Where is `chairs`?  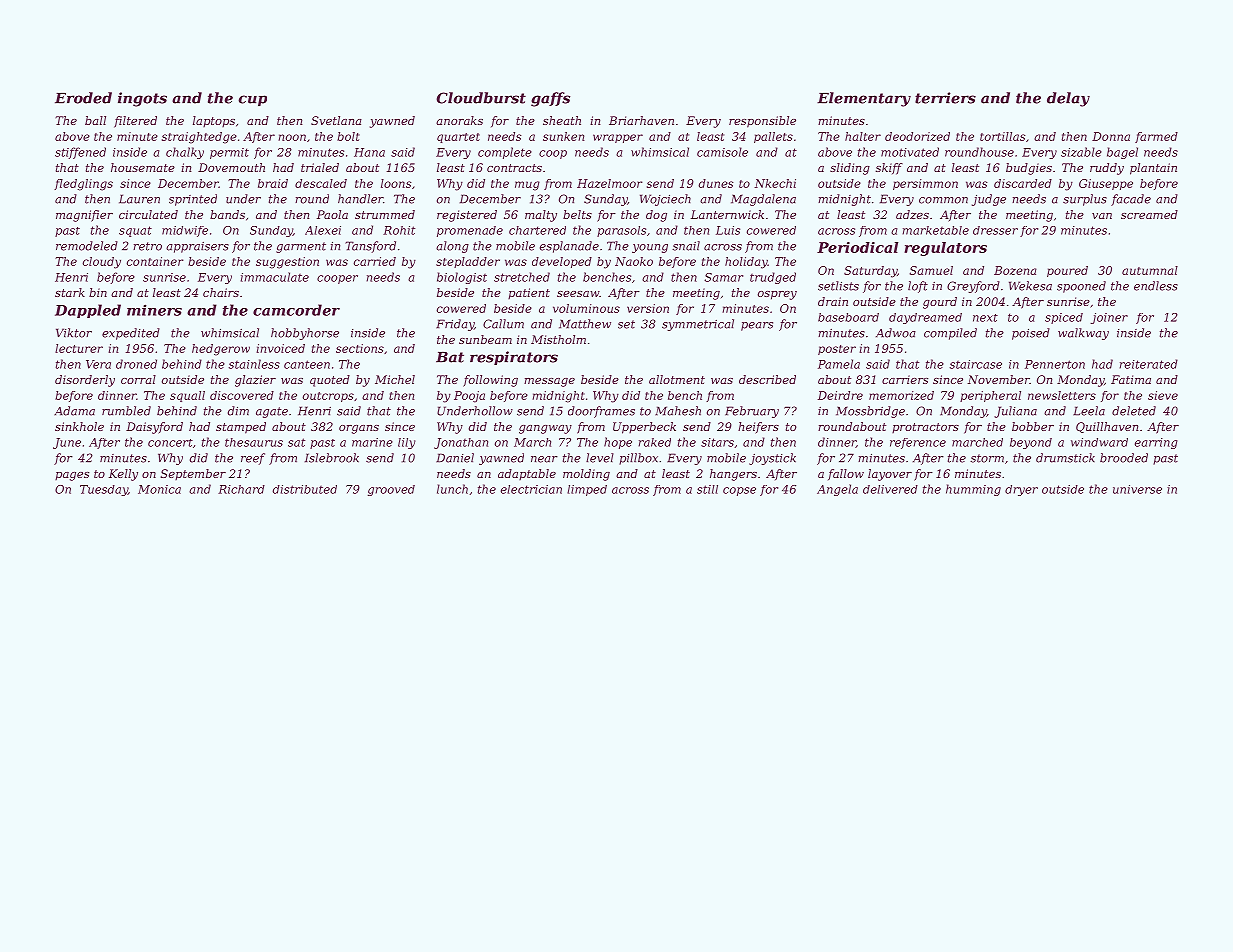
chairs is located at coordinates (221, 292).
